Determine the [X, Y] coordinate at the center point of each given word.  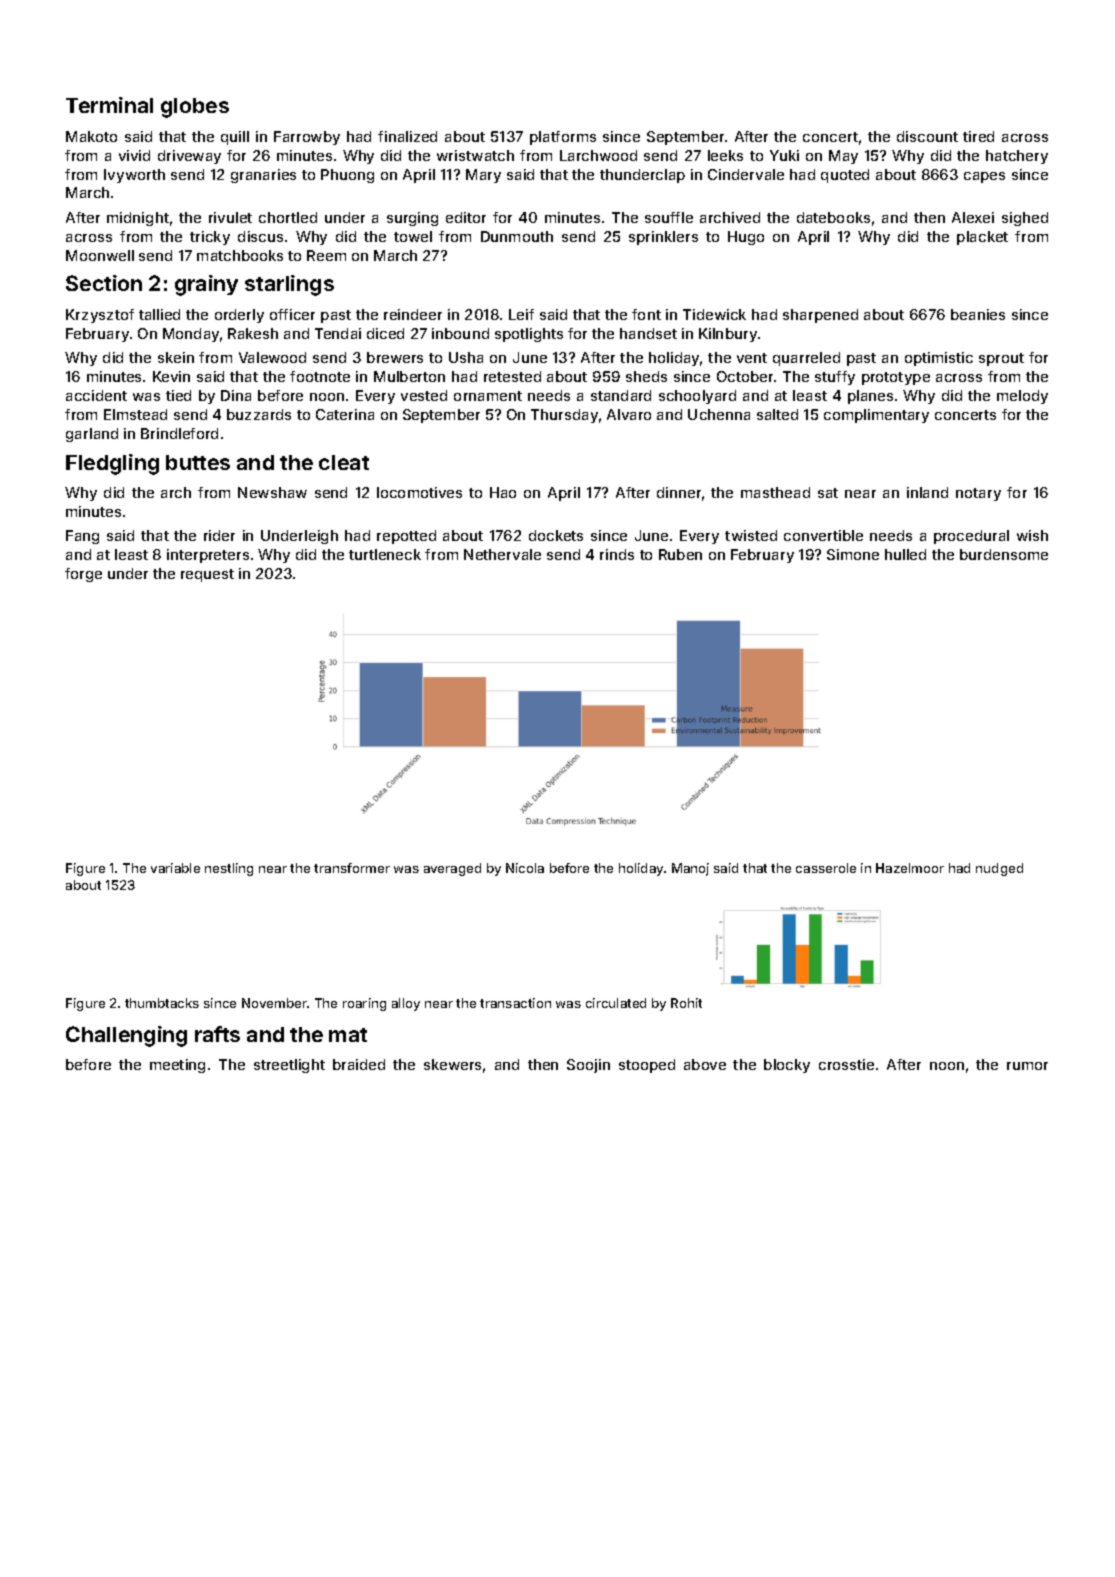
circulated [616, 1003]
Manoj [690, 869]
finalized [407, 136]
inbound [460, 333]
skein [176, 357]
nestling [229, 869]
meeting [177, 1066]
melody [1022, 397]
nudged [999, 869]
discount [927, 136]
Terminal [109, 105]
